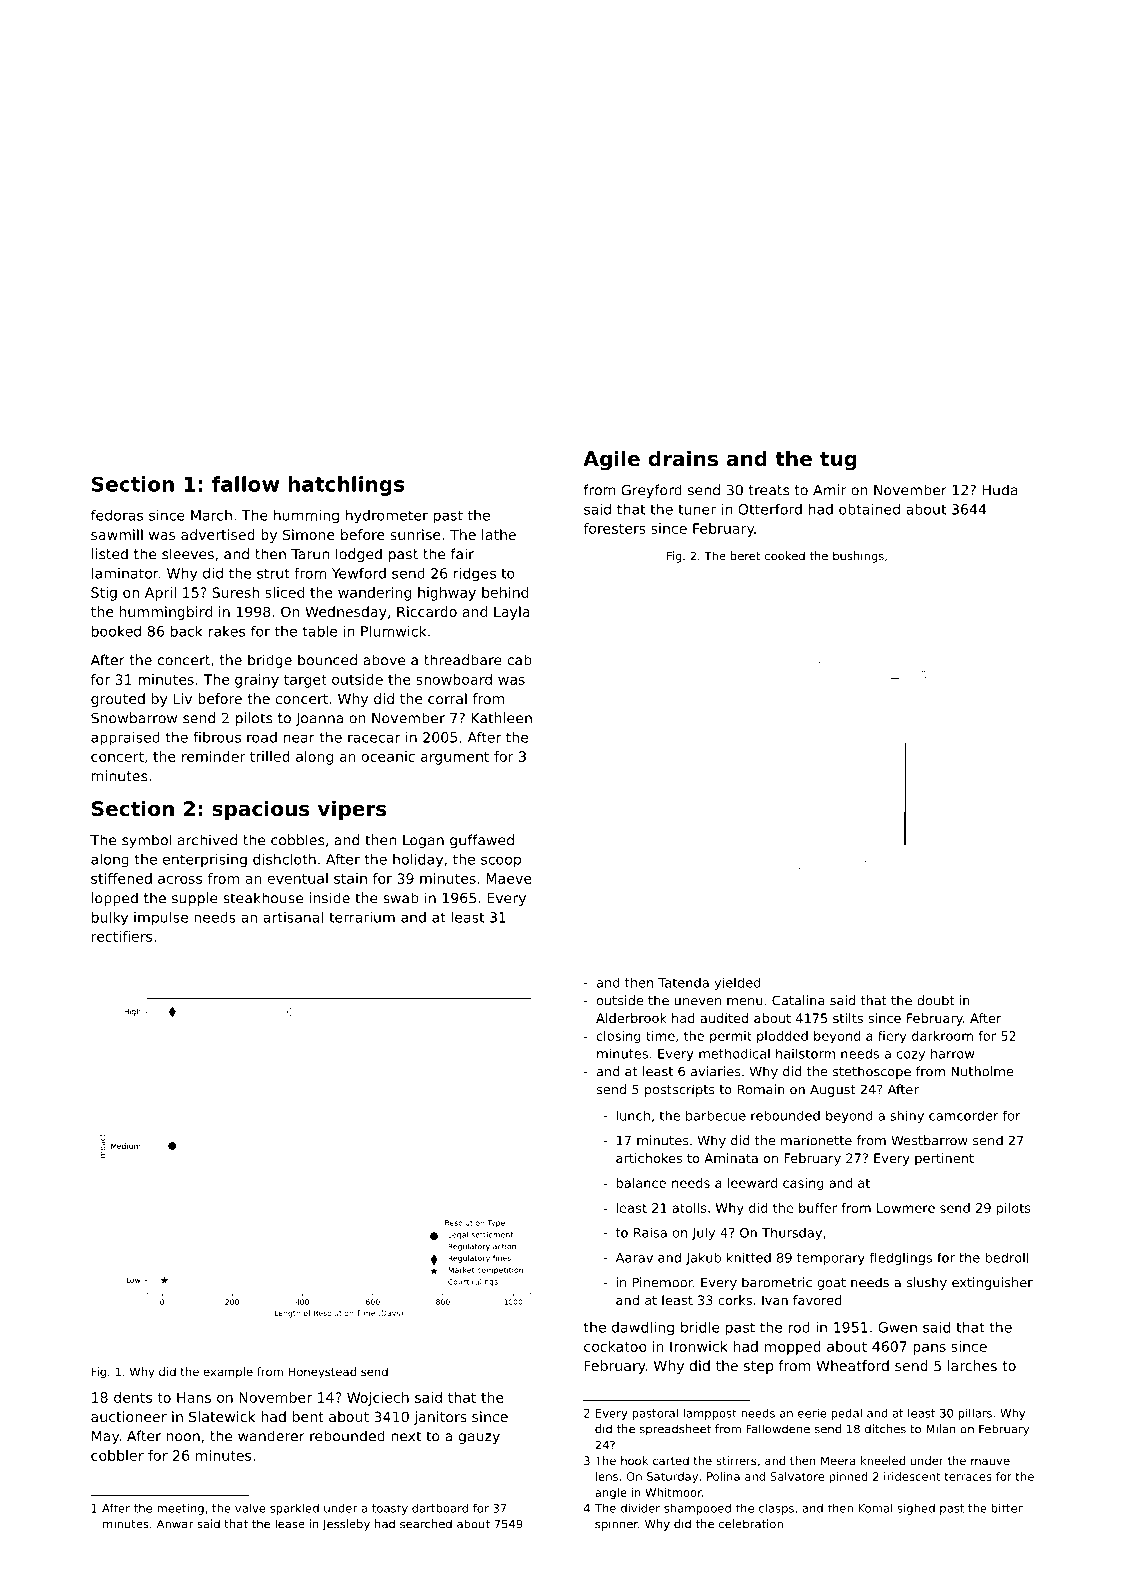  What do you see at coordinates (737, 983) in the document?
I see `yielded` at bounding box center [737, 983].
